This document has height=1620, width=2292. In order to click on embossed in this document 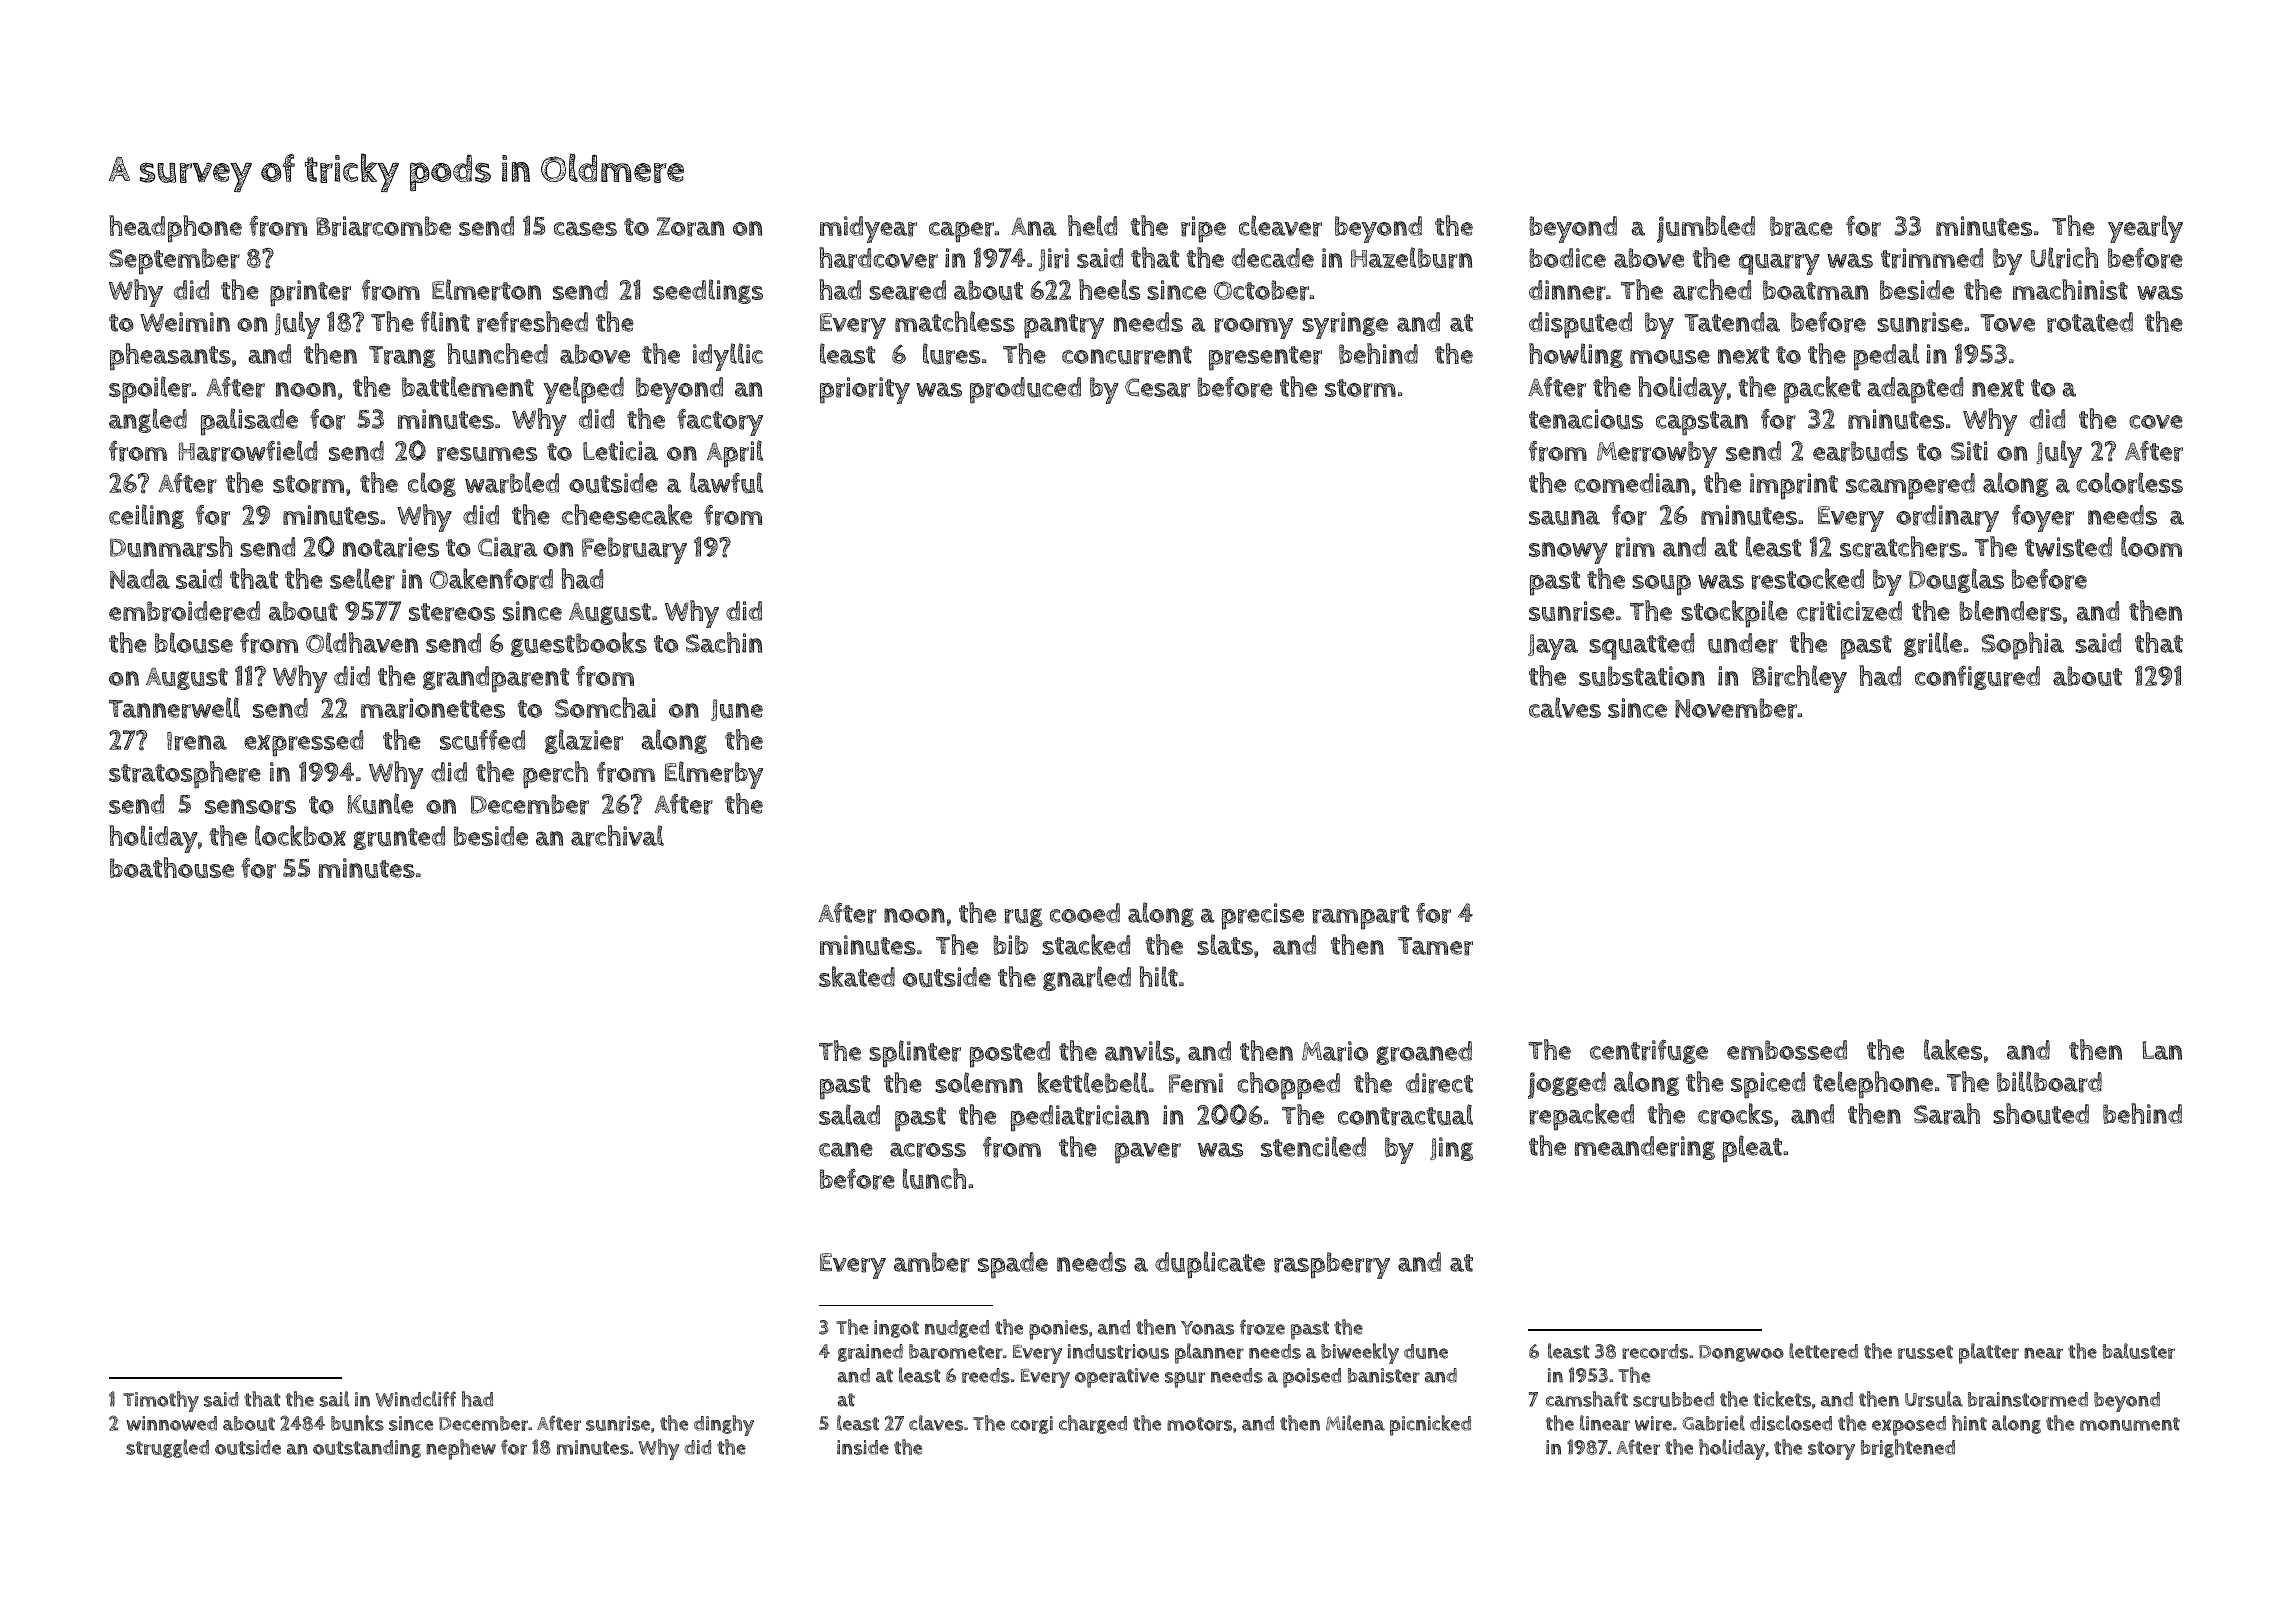, I will do `click(1787, 1050)`.
